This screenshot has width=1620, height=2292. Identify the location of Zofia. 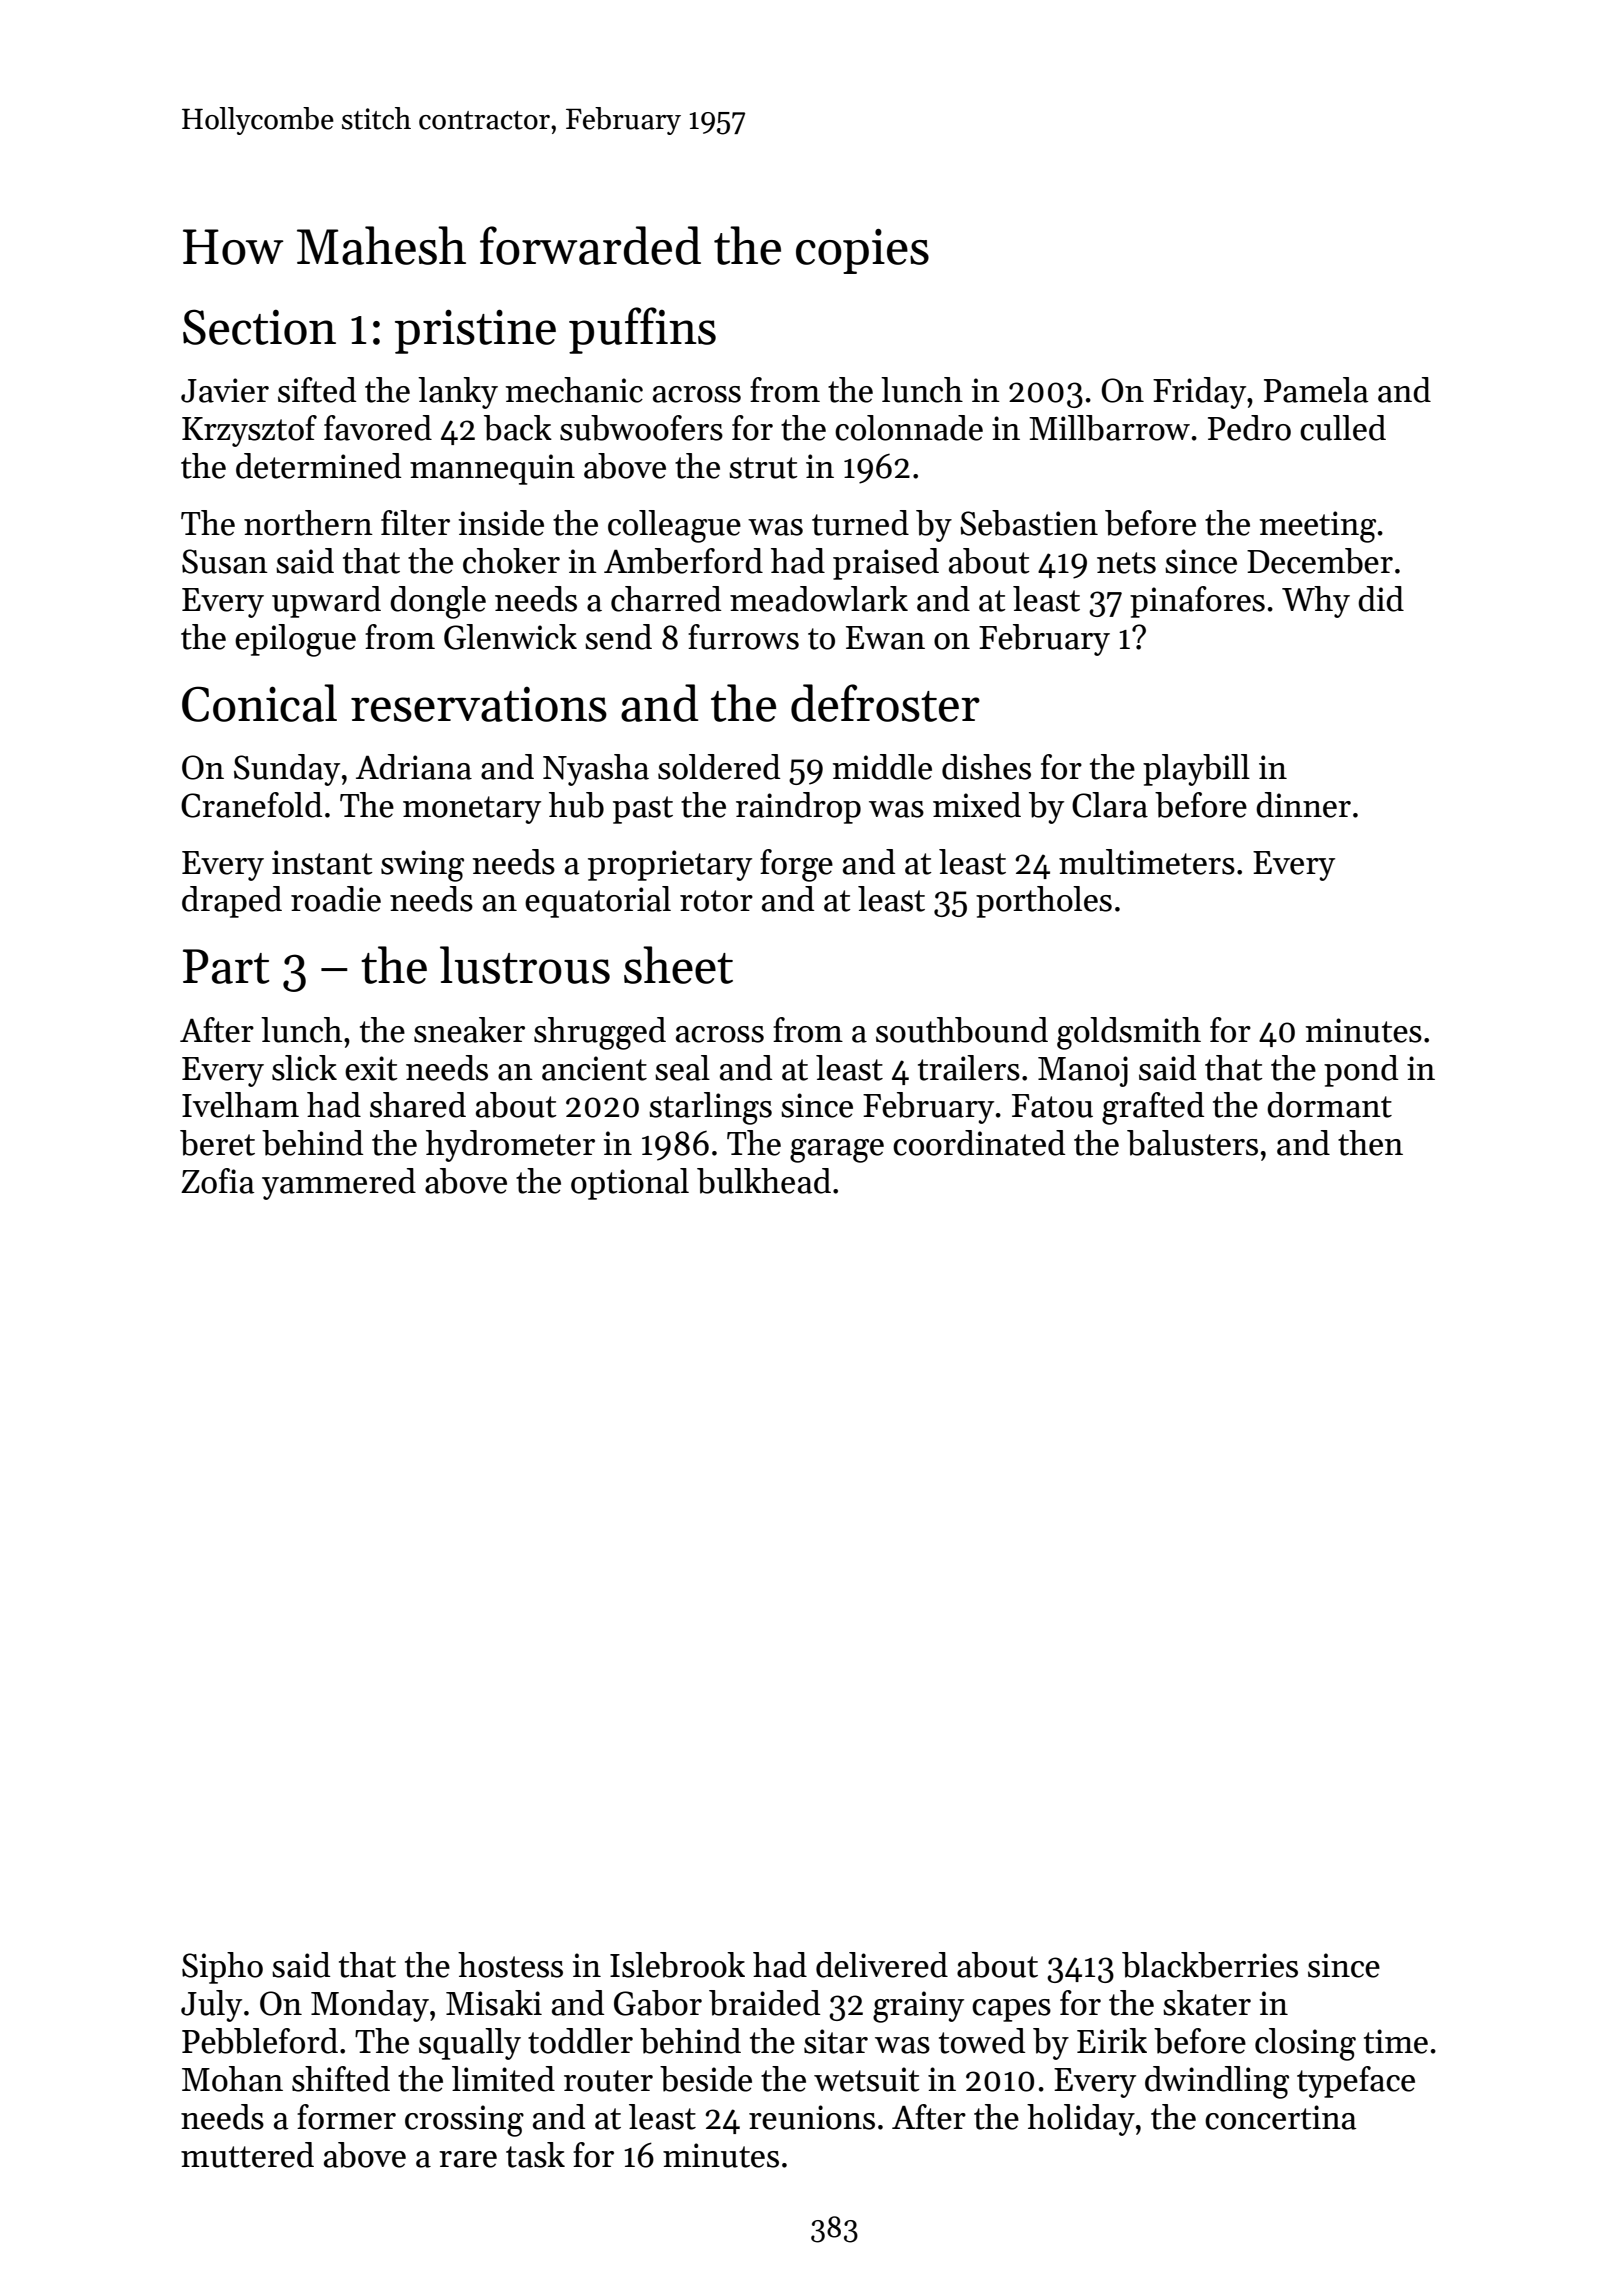
(217, 1181).
